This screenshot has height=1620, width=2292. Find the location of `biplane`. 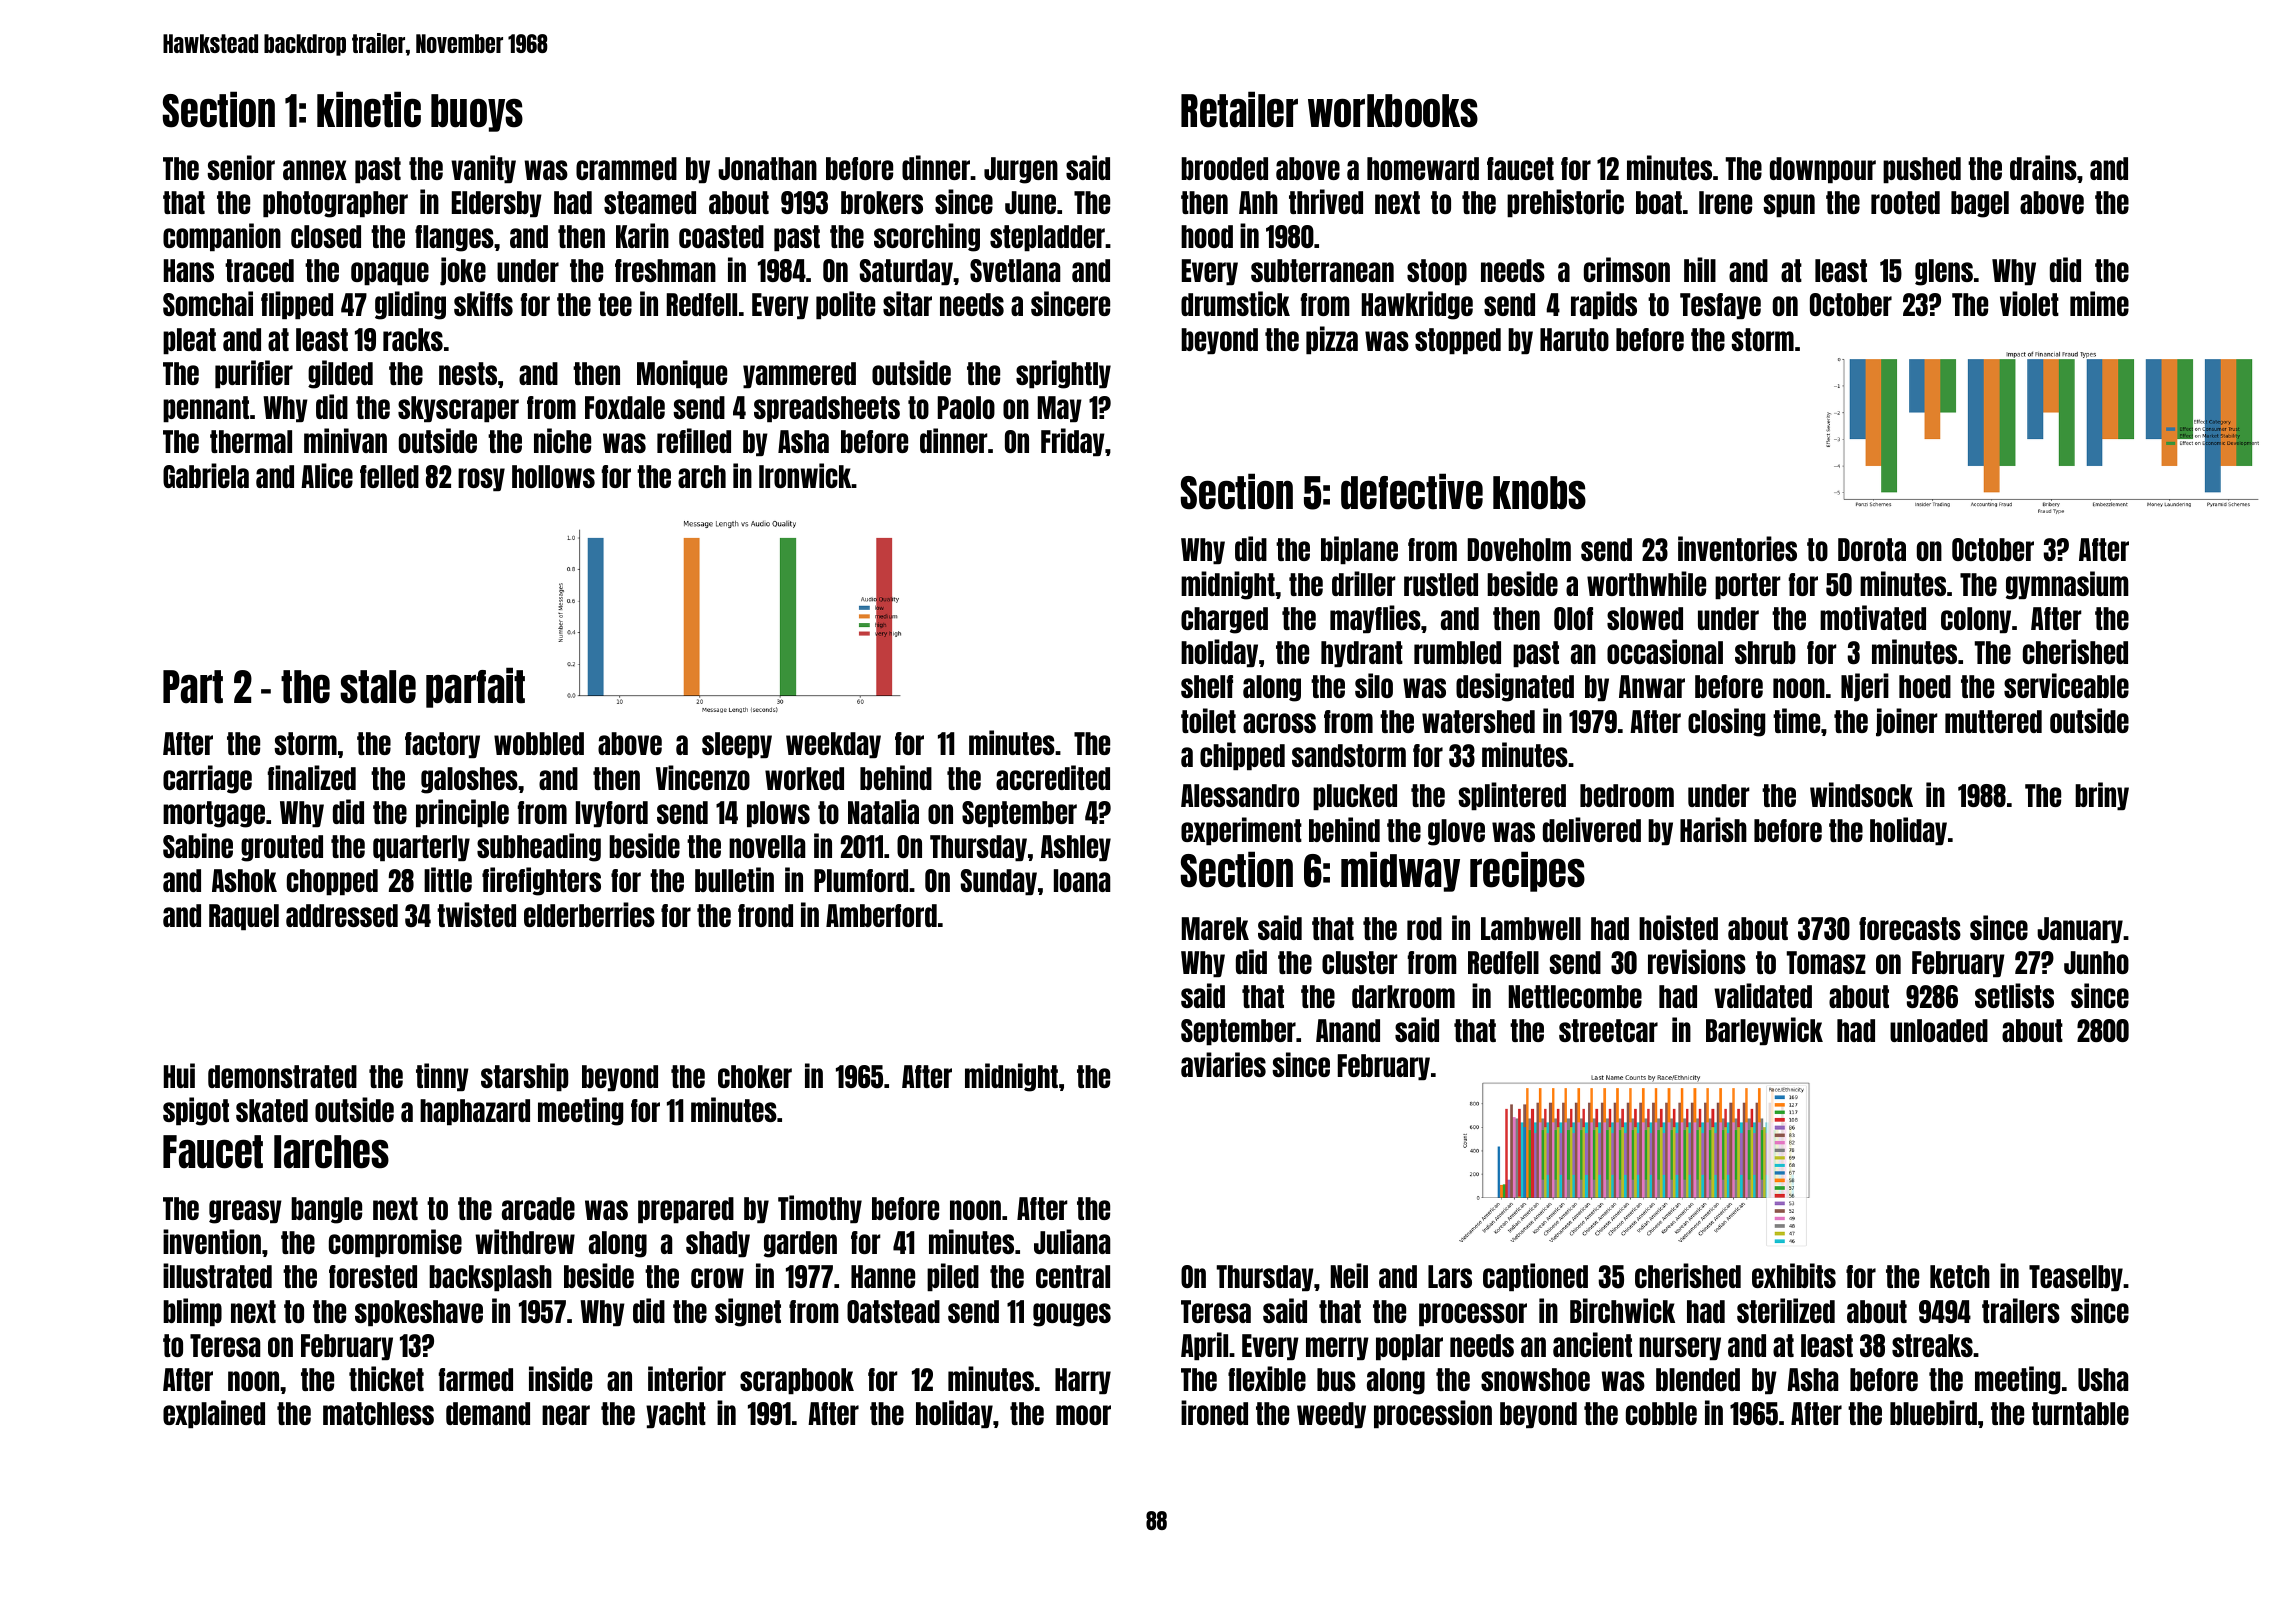

biplane is located at coordinates (1359, 550).
